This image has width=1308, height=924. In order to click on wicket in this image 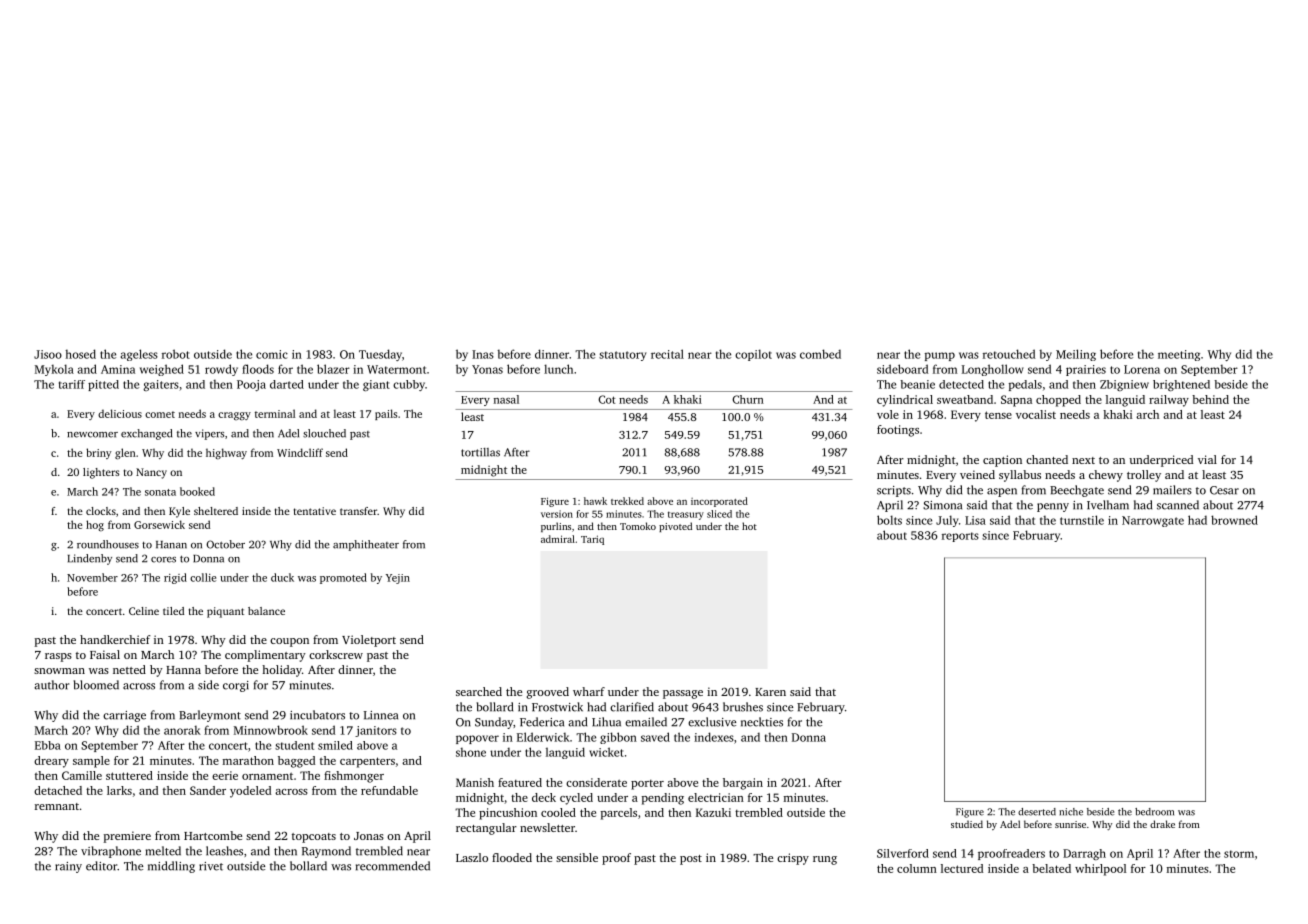, I will do `click(606, 752)`.
